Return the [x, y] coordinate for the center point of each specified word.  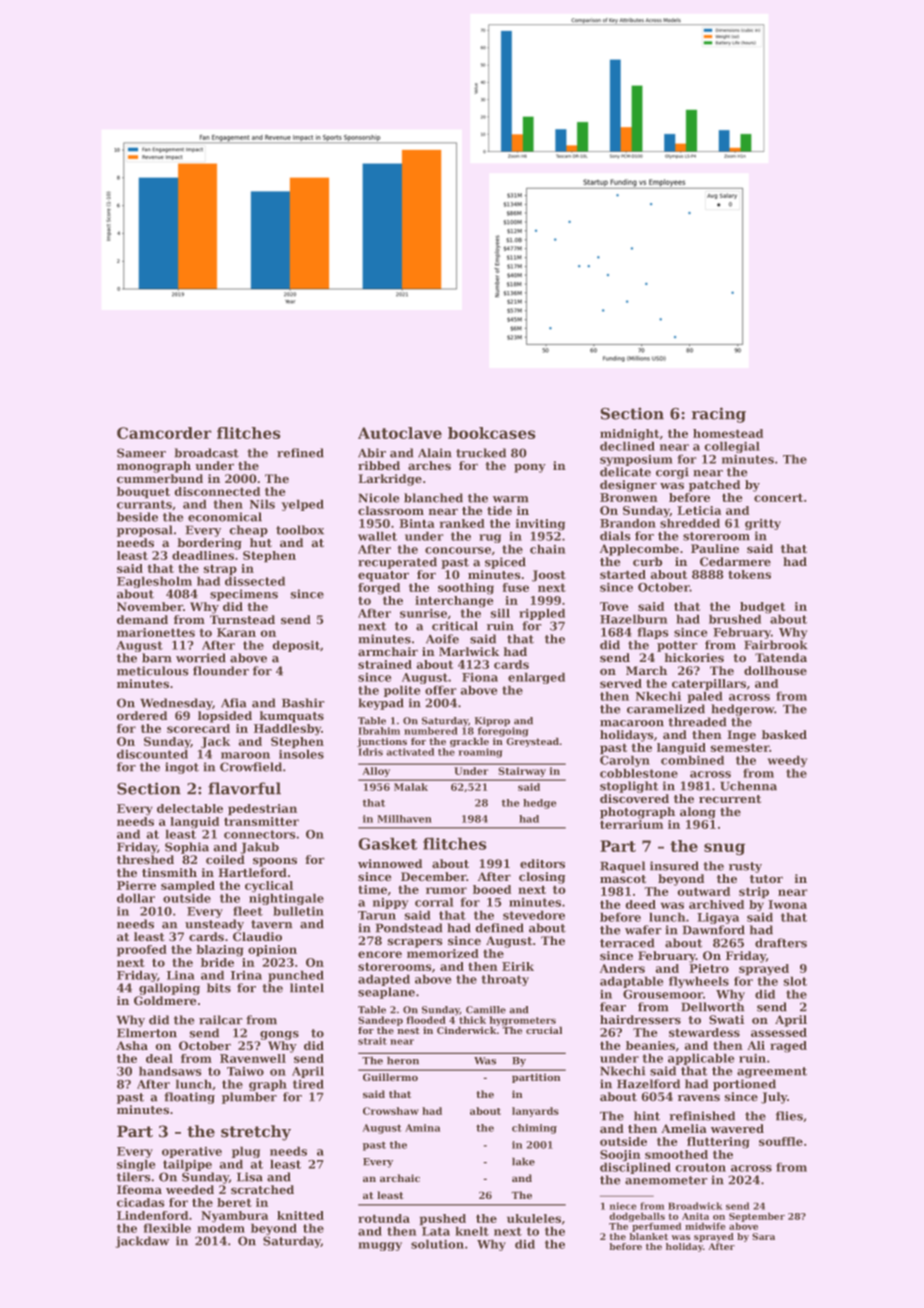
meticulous [152, 671]
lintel [307, 988]
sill [500, 613]
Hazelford [648, 1084]
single [136, 1165]
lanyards [535, 1112]
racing [719, 415]
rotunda [384, 1218]
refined [300, 453]
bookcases [491, 433]
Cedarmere [735, 561]
